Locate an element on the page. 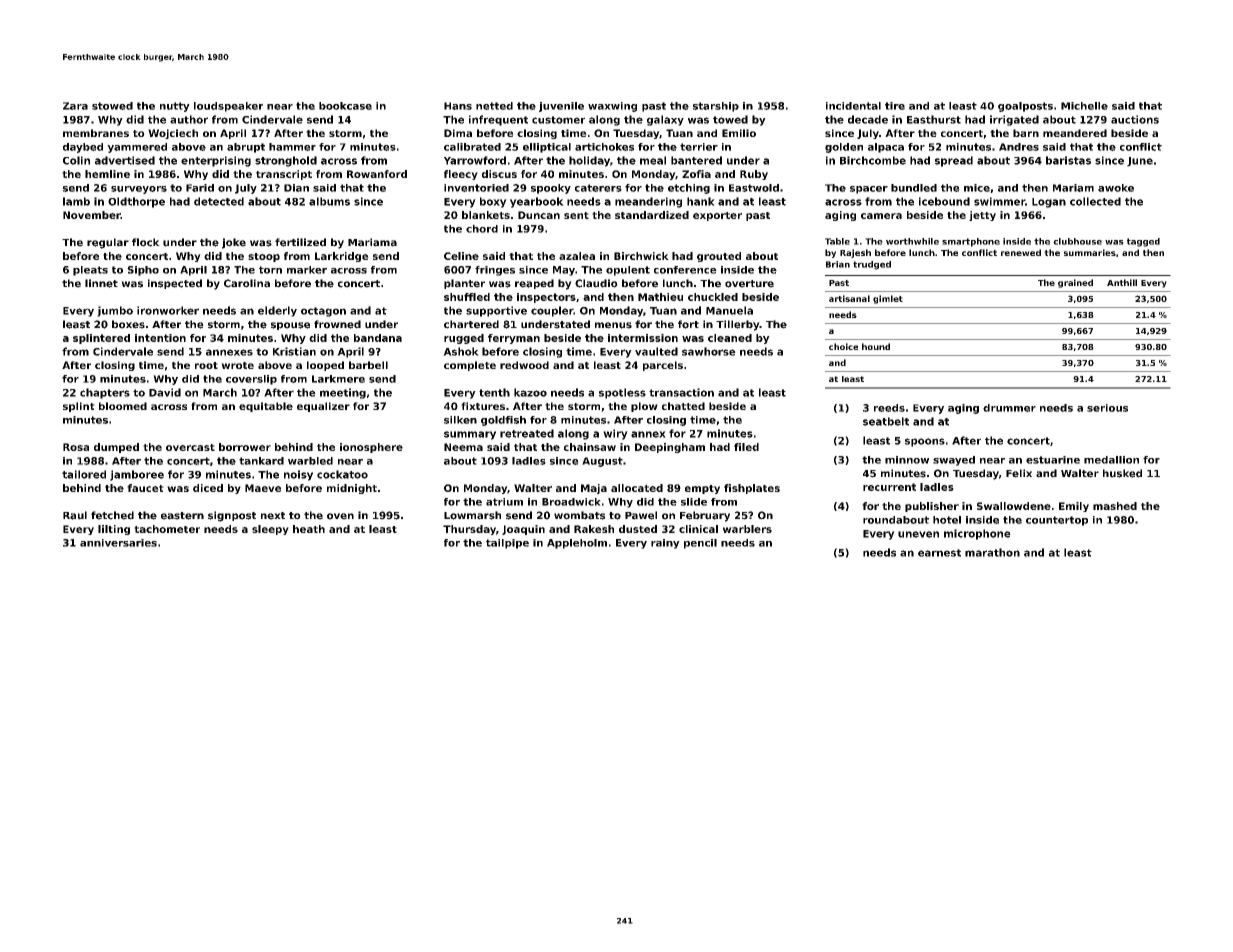 The width and height of the document is (1233, 952). stronghold is located at coordinates (286, 161).
